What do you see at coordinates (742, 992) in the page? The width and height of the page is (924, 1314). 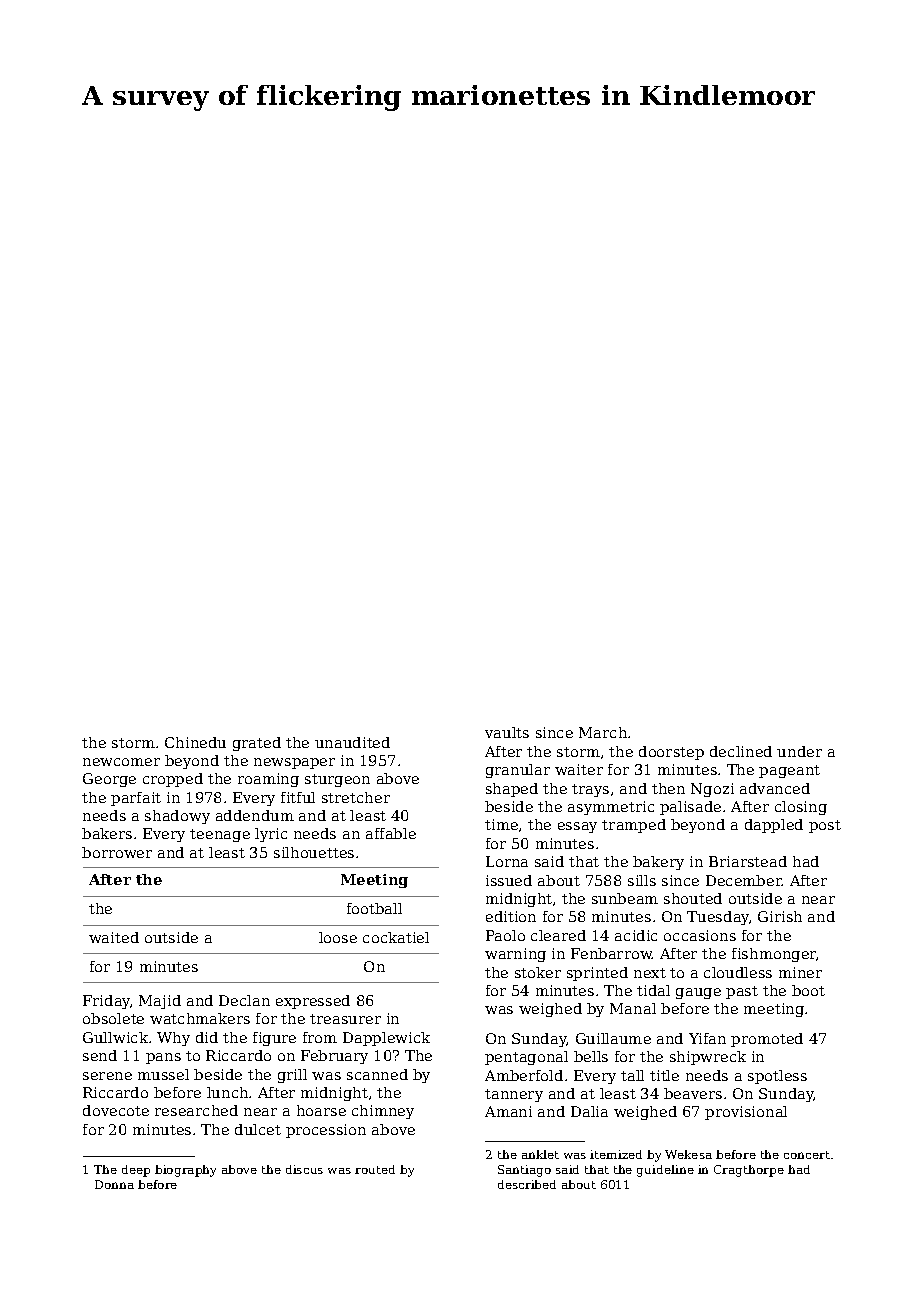 I see `past` at bounding box center [742, 992].
